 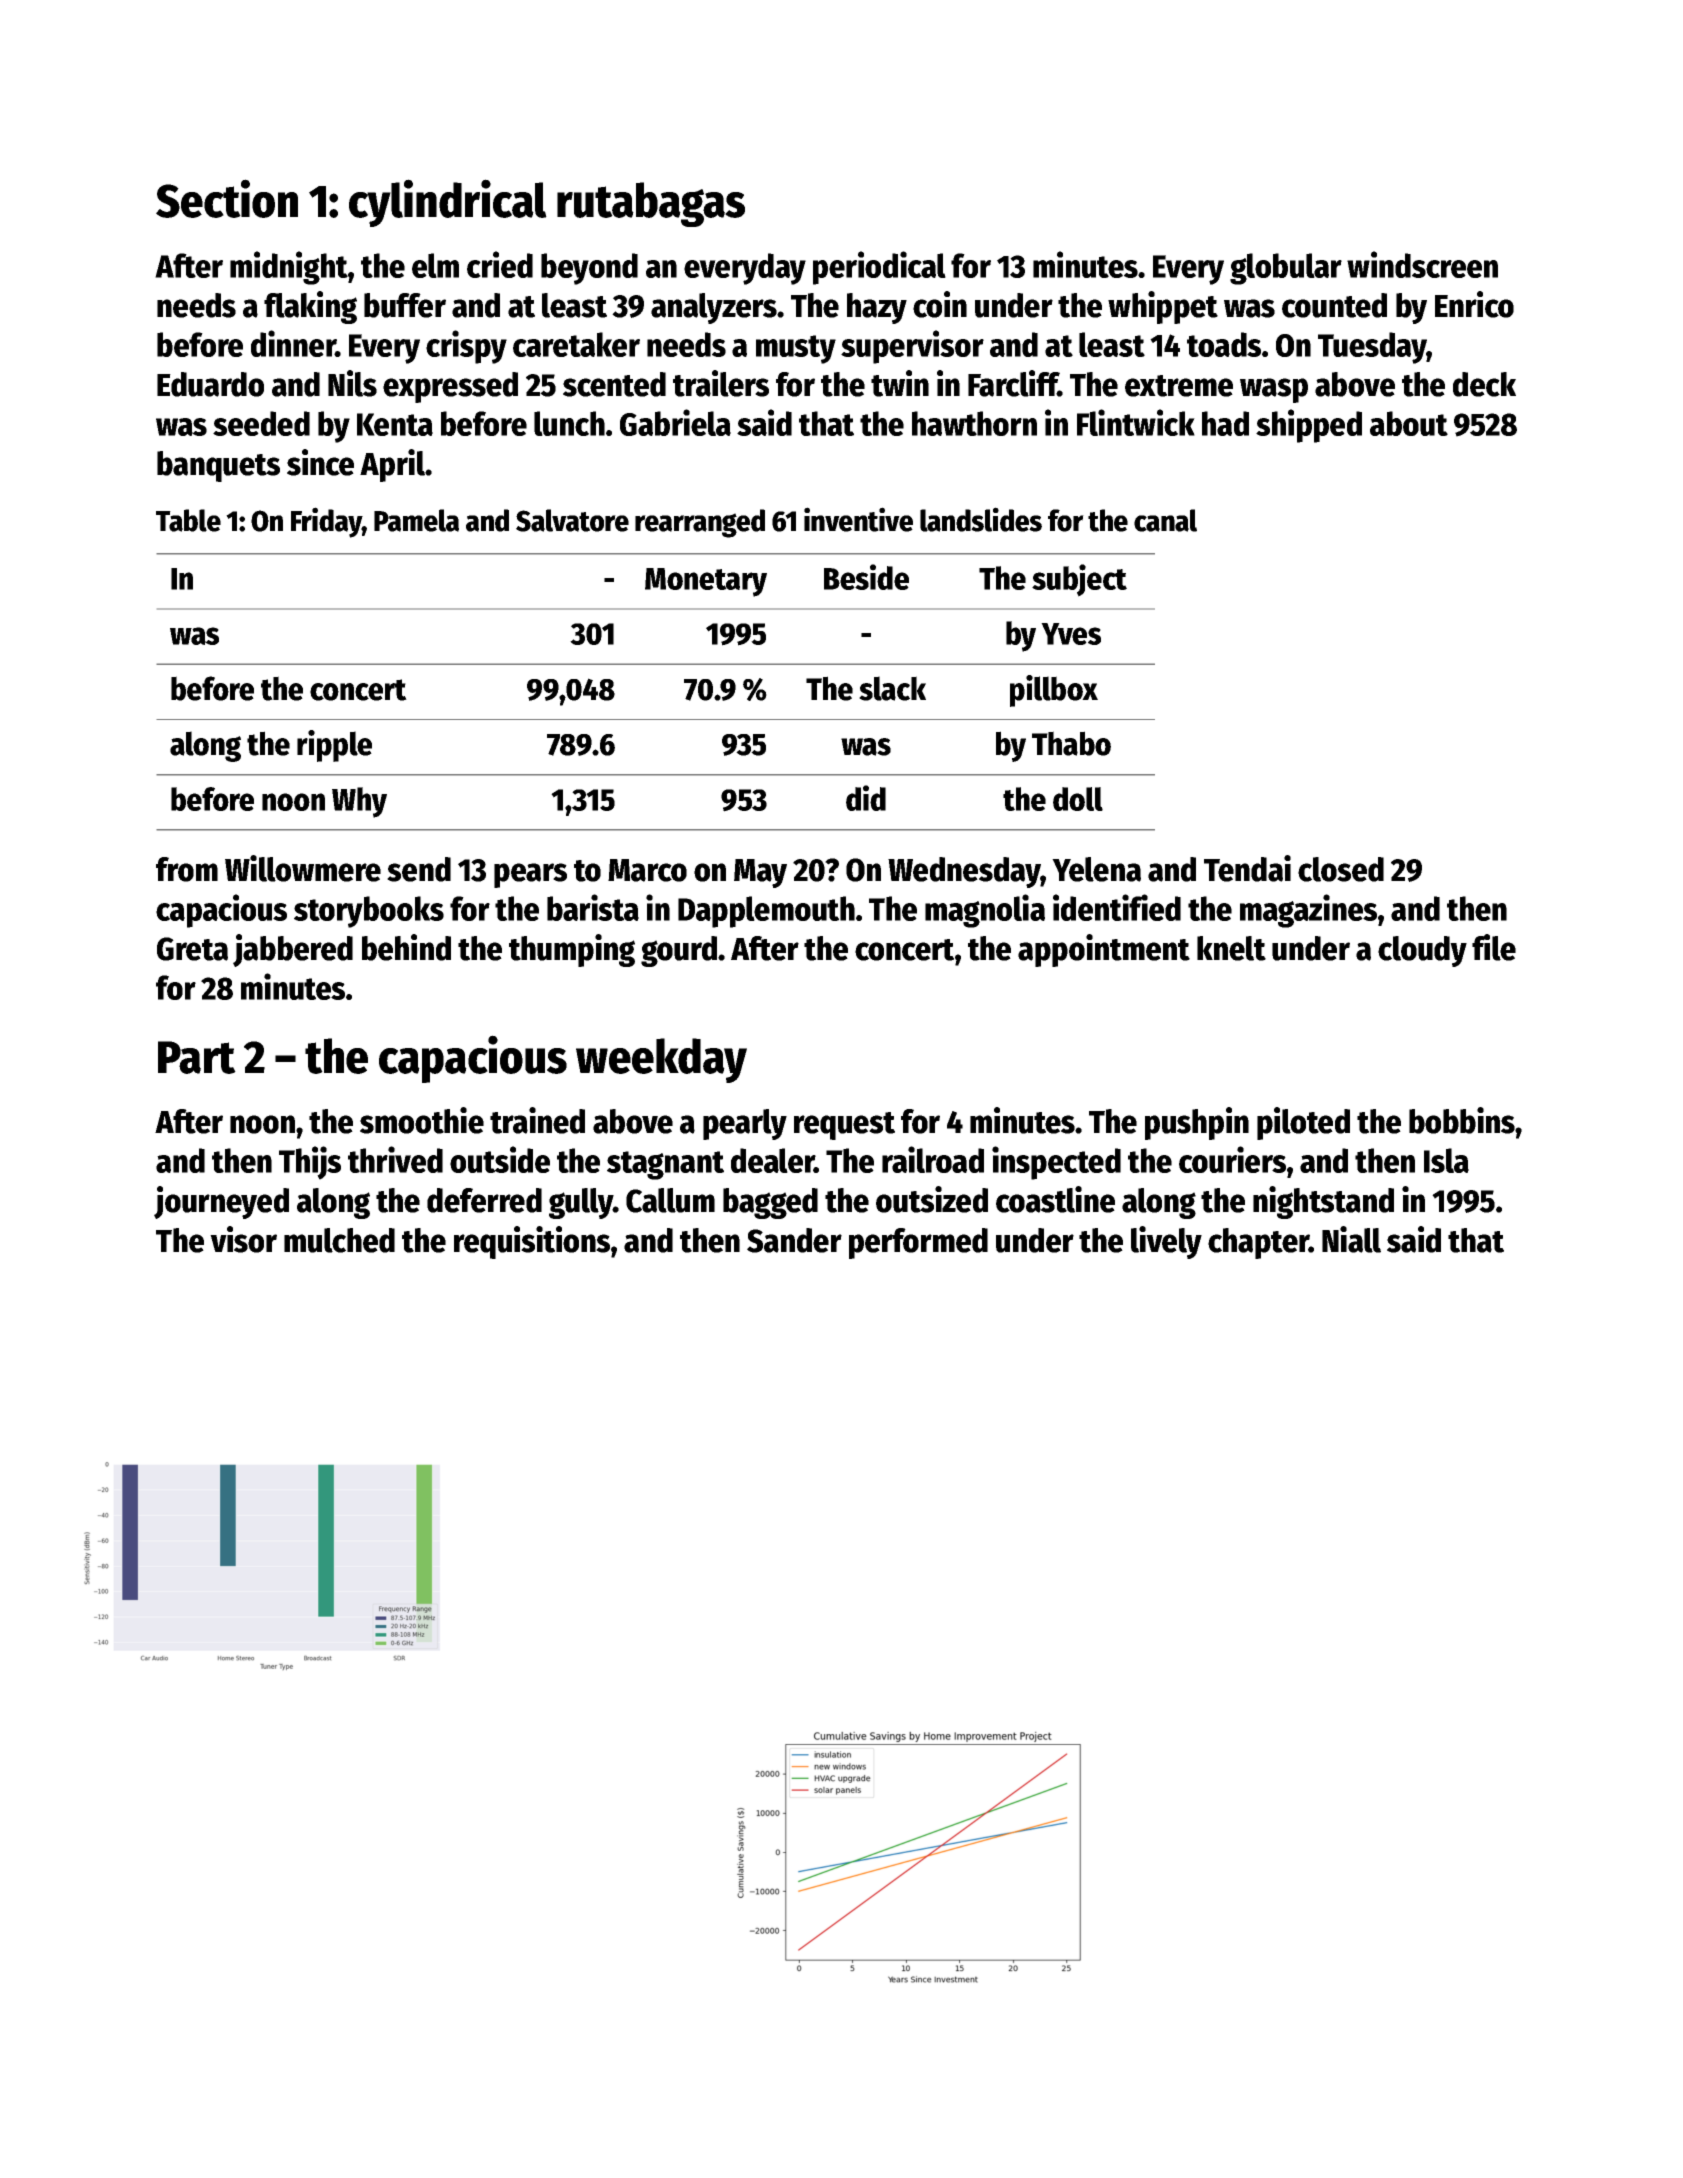 I want to click on Isla, so click(x=1446, y=1160).
